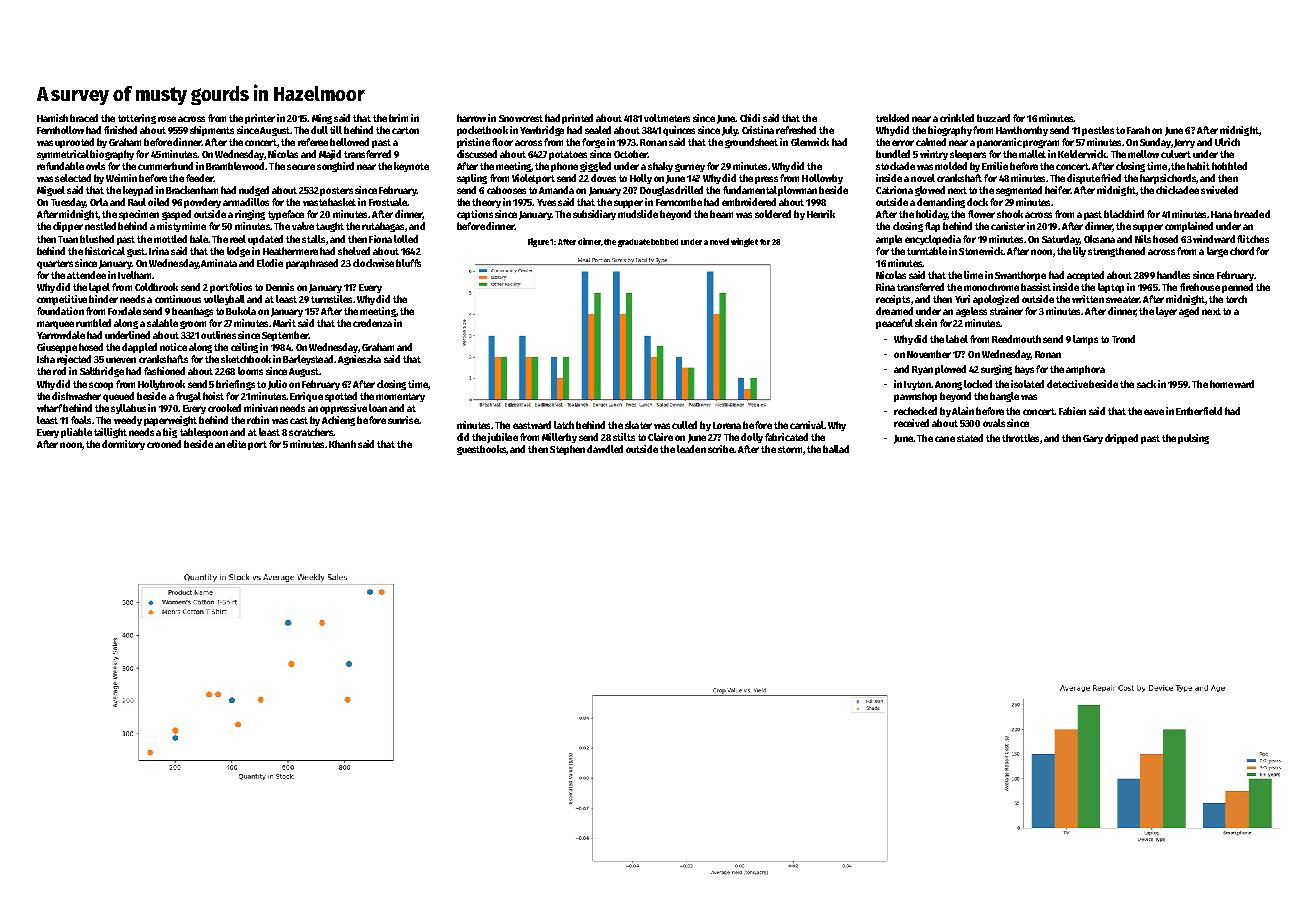 The width and height of the page is (1308, 924). What do you see at coordinates (1079, 252) in the page?
I see `lily` at bounding box center [1079, 252].
